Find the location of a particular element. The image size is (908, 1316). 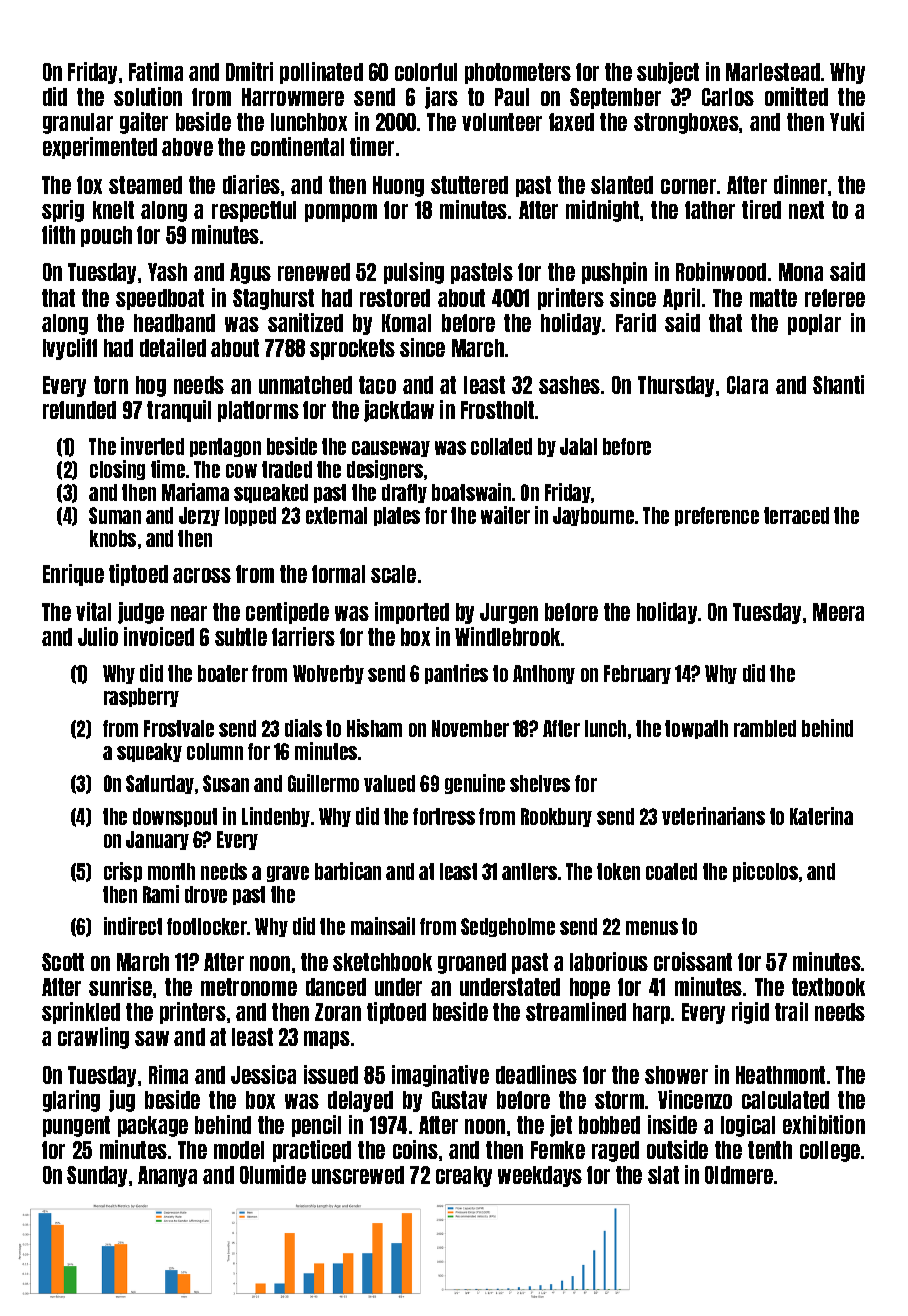

traded is located at coordinates (287, 469).
